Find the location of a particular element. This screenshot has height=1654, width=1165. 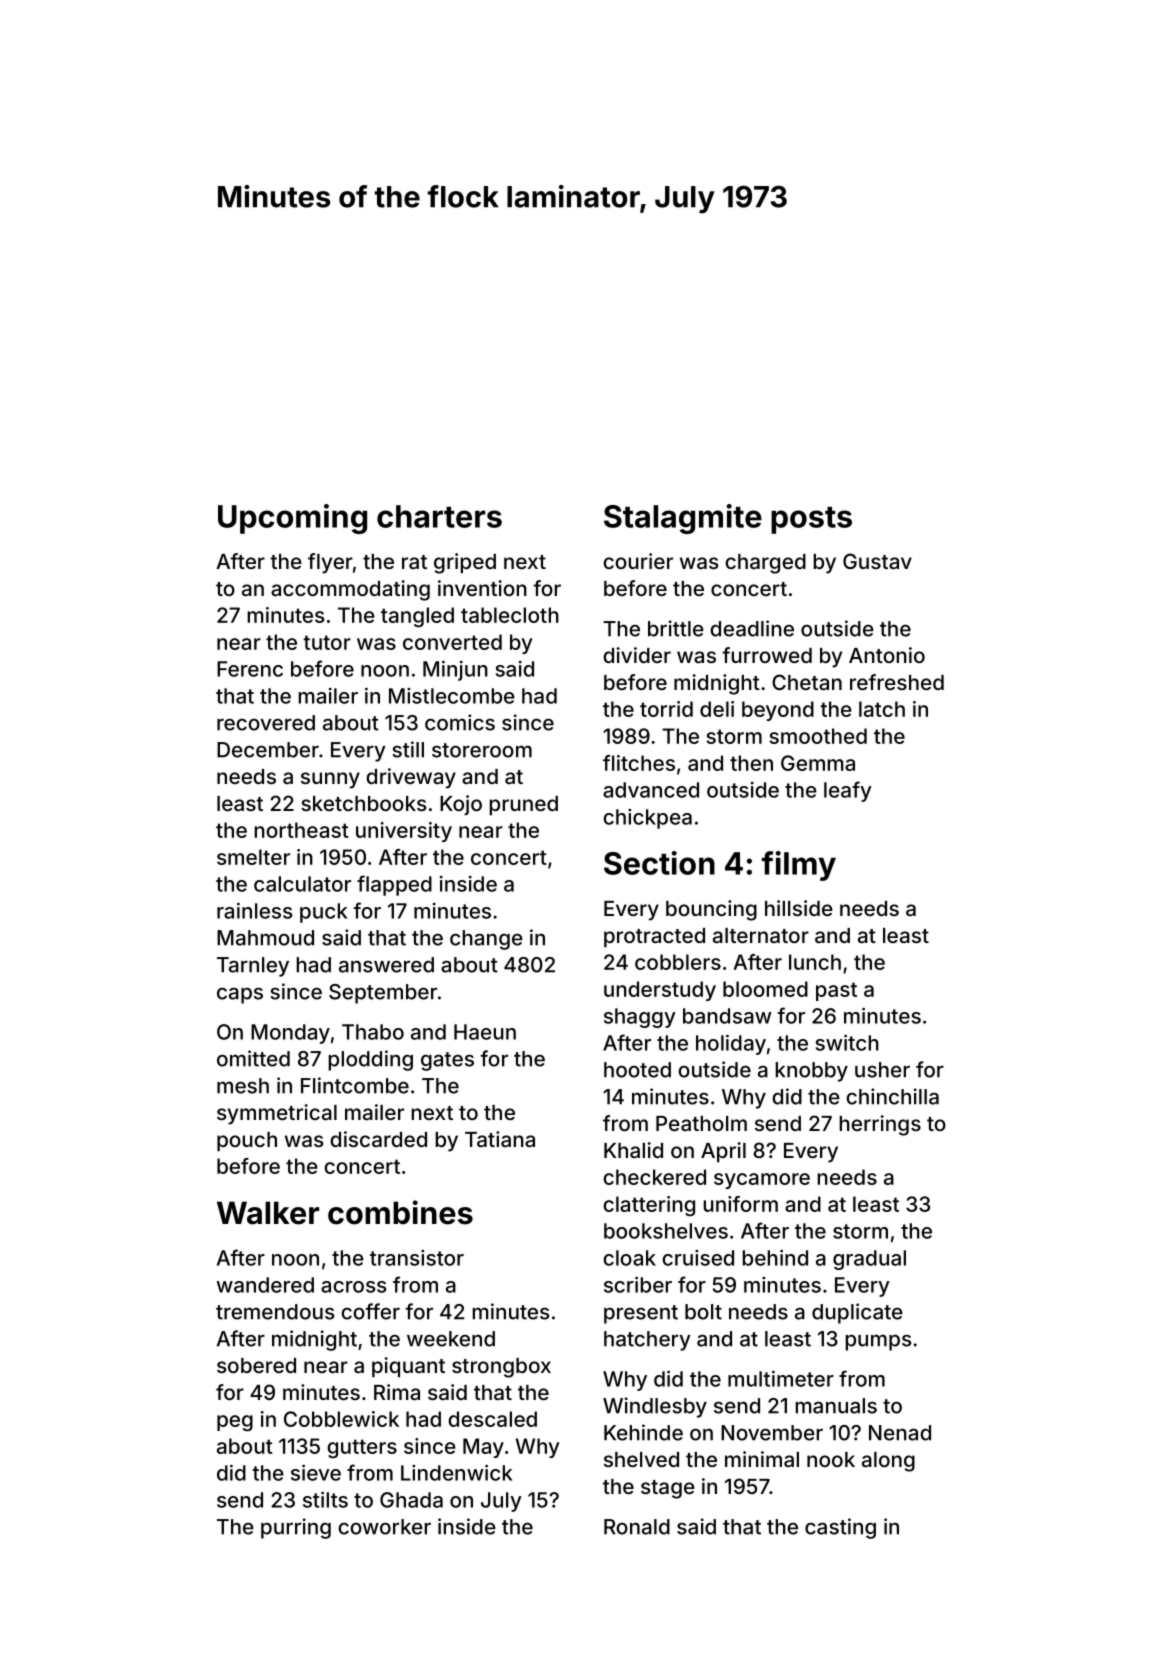

Minjun is located at coordinates (455, 670).
